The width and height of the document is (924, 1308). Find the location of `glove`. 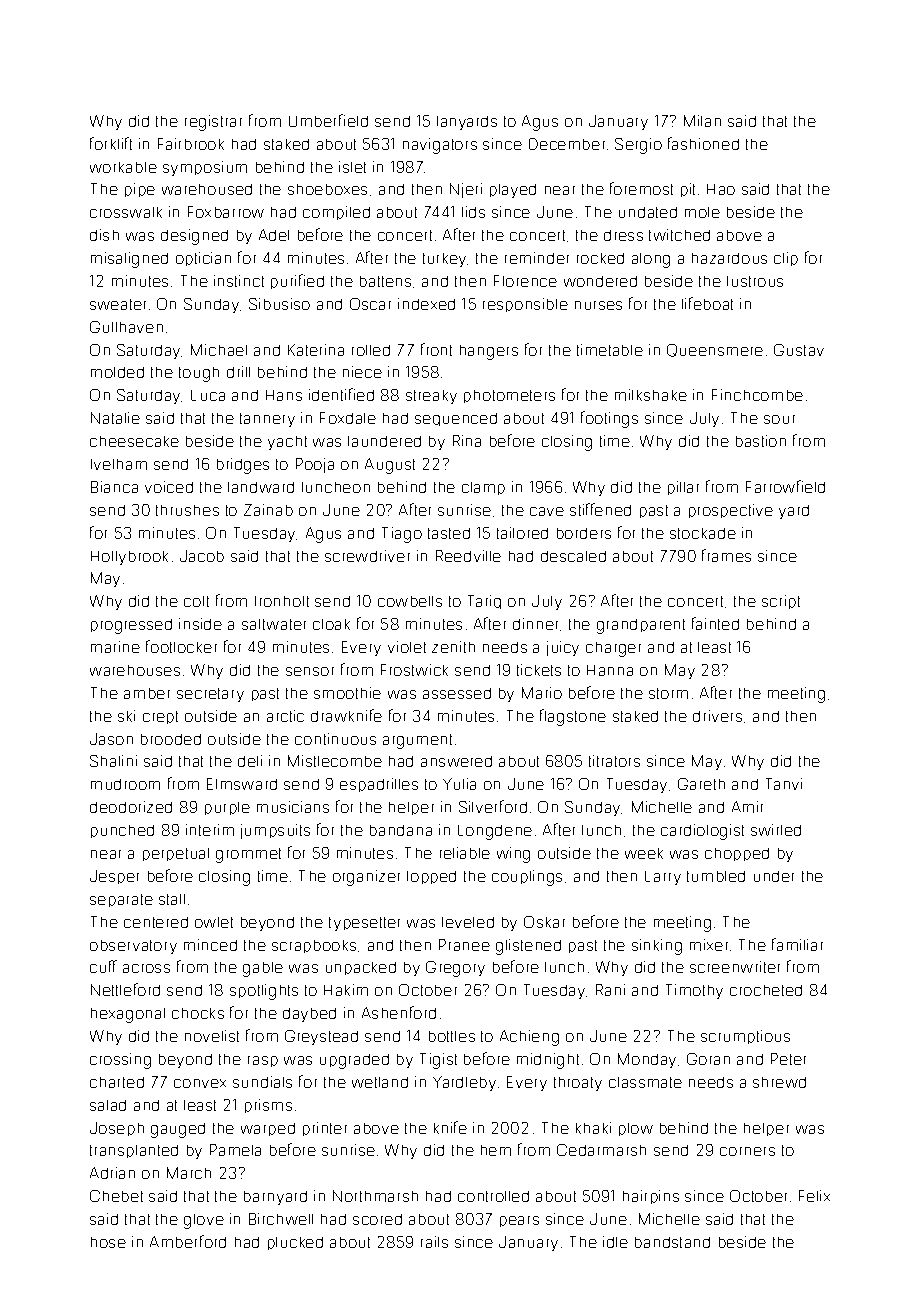

glove is located at coordinates (204, 1221).
